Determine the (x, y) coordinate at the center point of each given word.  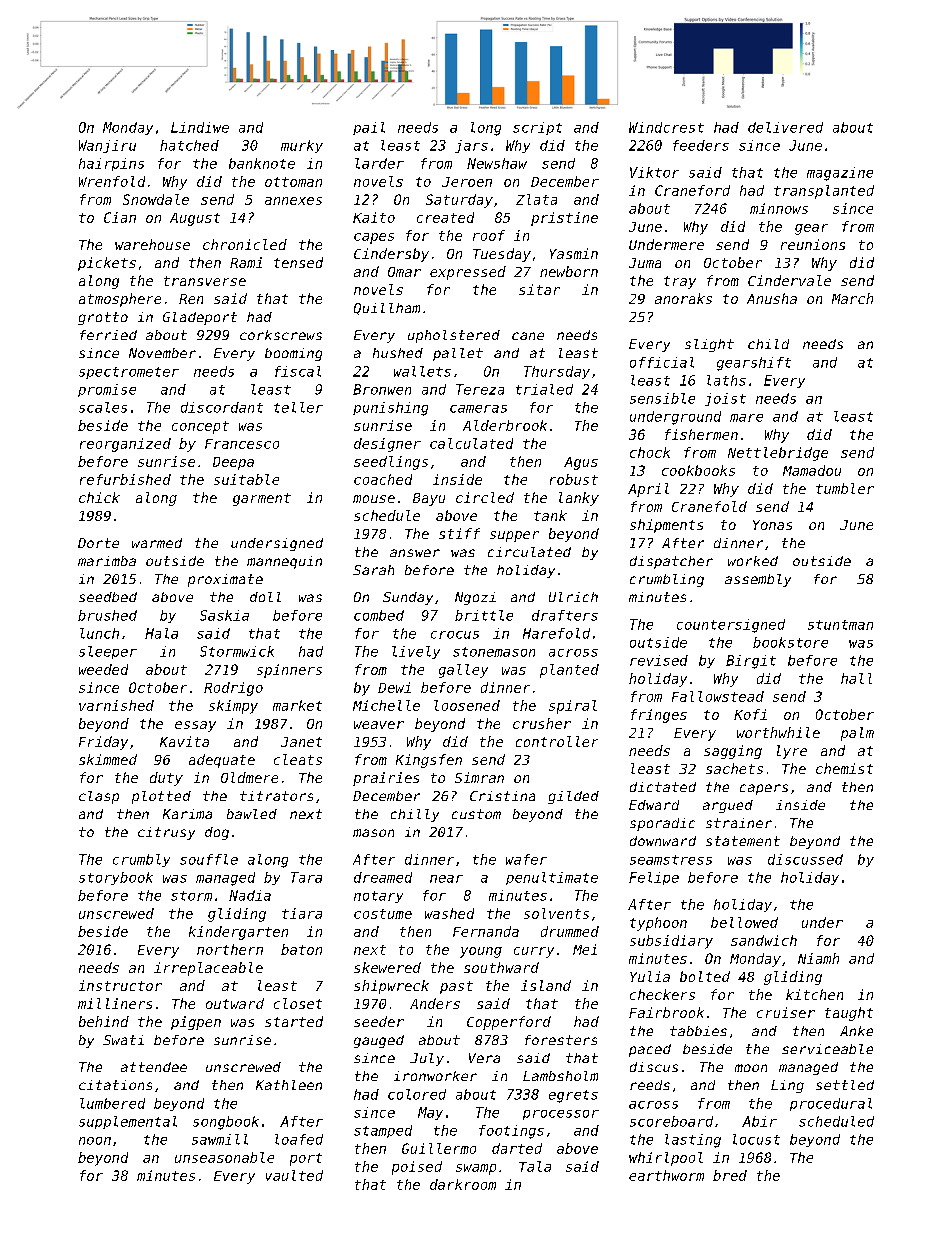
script (537, 128)
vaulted (294, 1175)
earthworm (666, 1175)
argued (728, 806)
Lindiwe (200, 127)
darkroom (463, 1184)
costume (383, 914)
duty (166, 779)
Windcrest (666, 127)
